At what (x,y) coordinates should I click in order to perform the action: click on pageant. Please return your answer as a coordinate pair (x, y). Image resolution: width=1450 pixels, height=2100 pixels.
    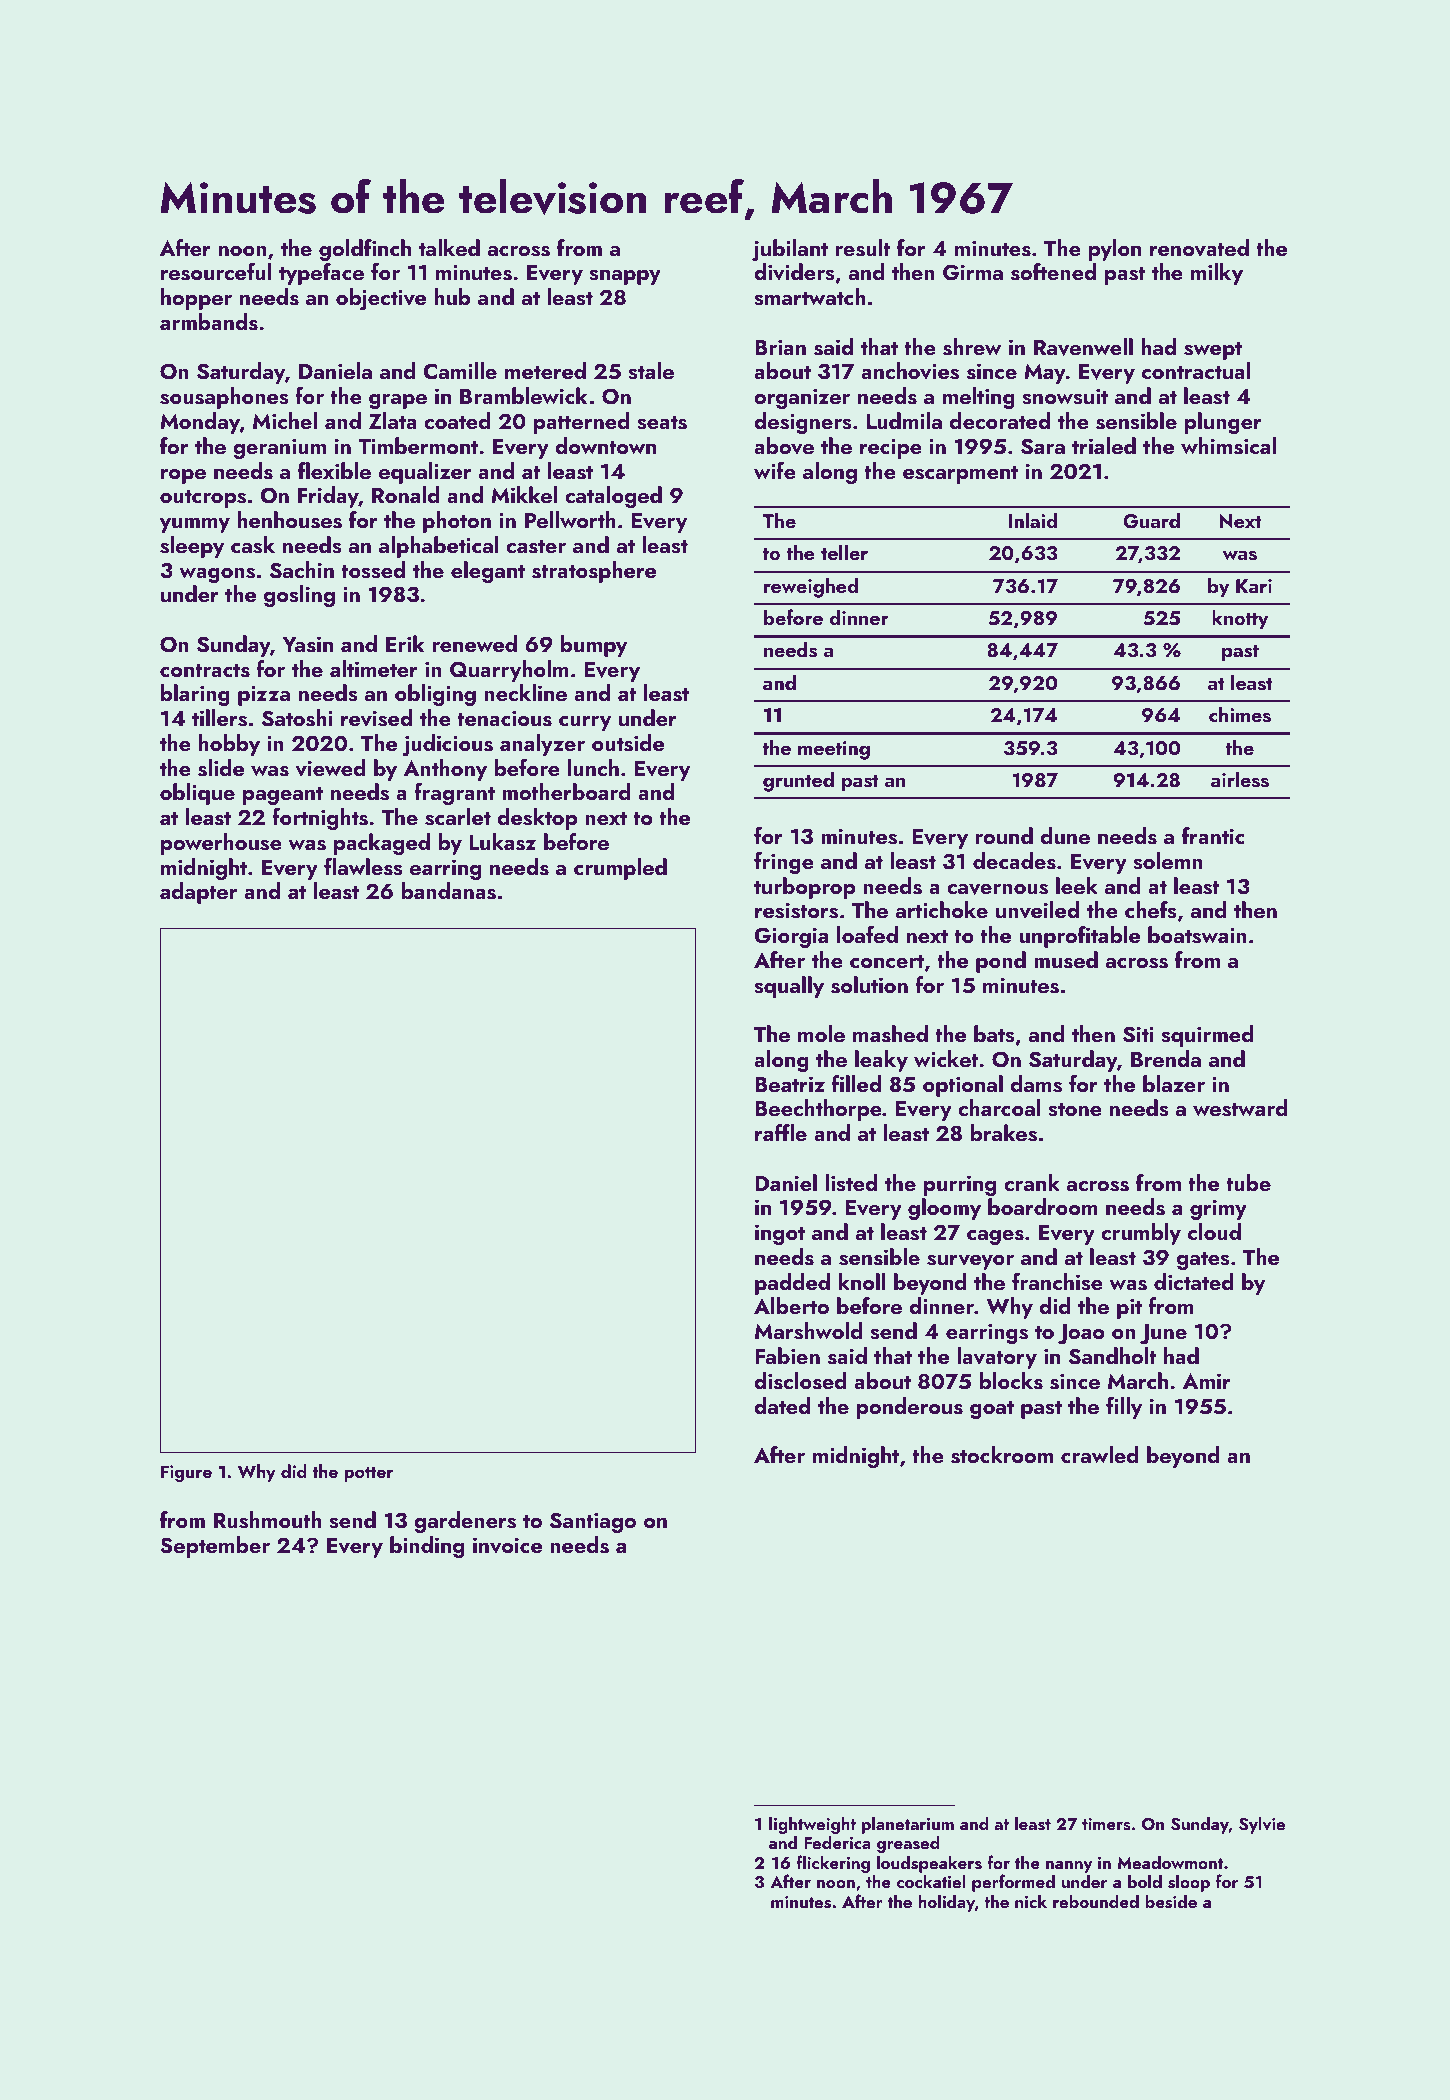
    Looking at the image, I should click on (283, 795).
